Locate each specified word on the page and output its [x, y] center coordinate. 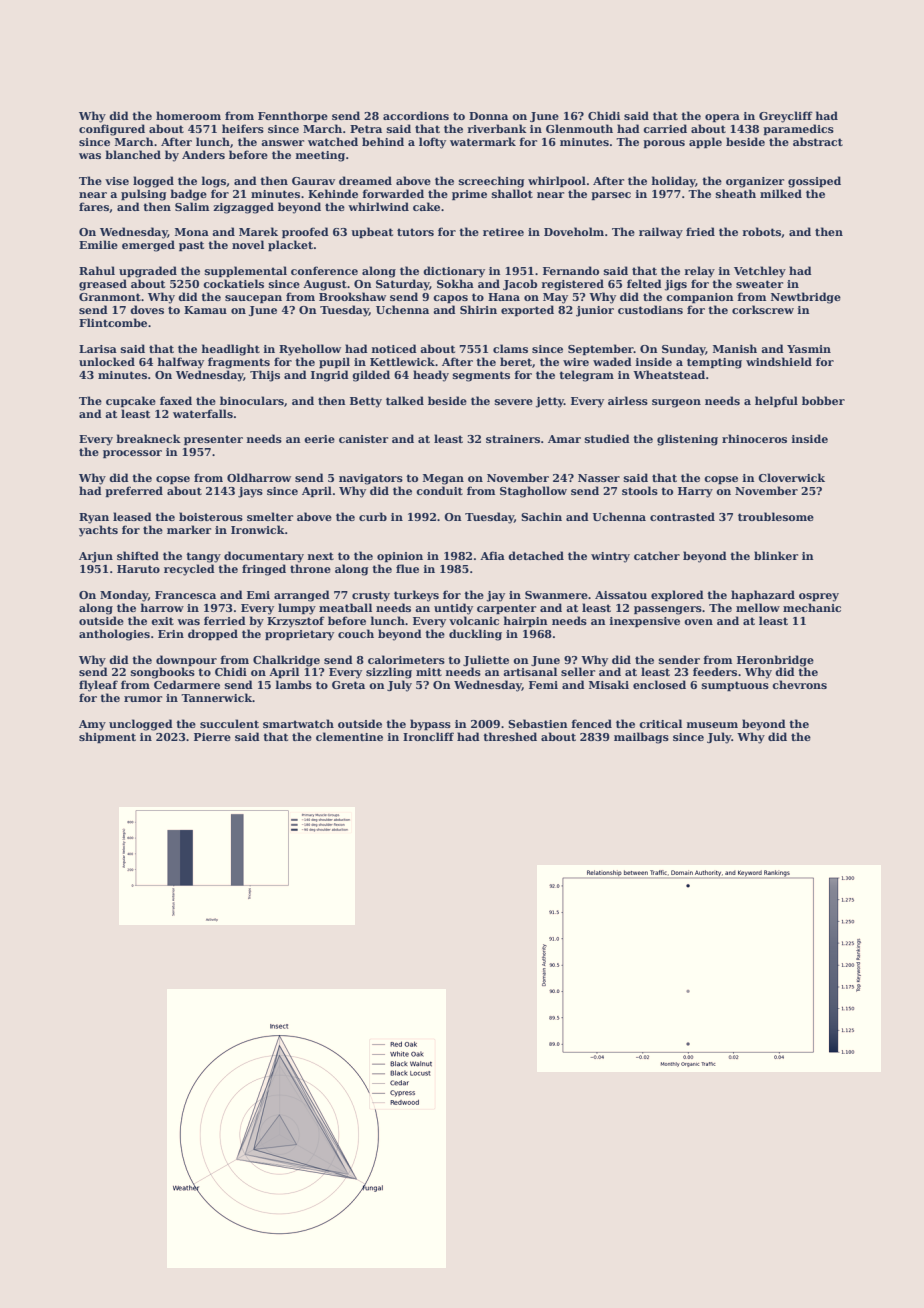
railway [661, 233]
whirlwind [378, 206]
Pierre [212, 737]
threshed [510, 736]
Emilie [98, 244]
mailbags [641, 738]
